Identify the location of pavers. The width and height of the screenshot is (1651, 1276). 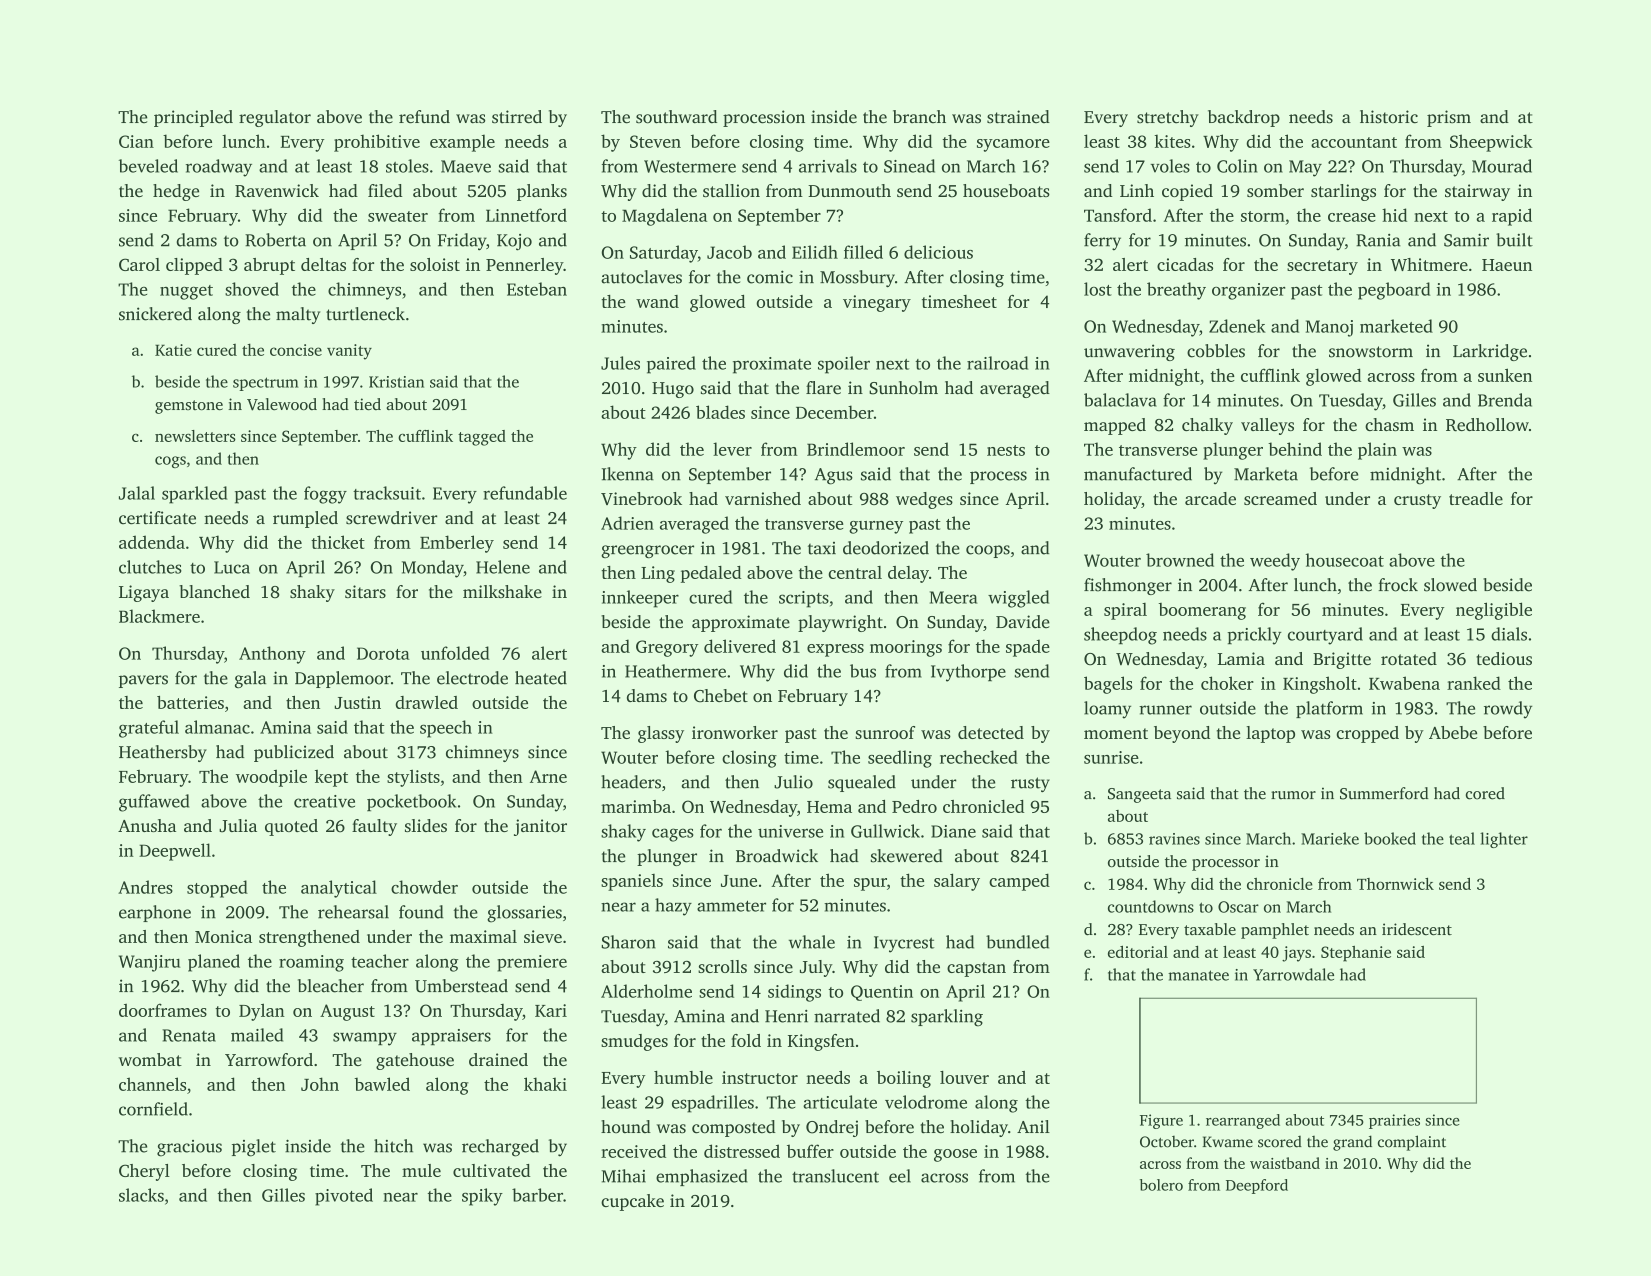
(143, 681).
